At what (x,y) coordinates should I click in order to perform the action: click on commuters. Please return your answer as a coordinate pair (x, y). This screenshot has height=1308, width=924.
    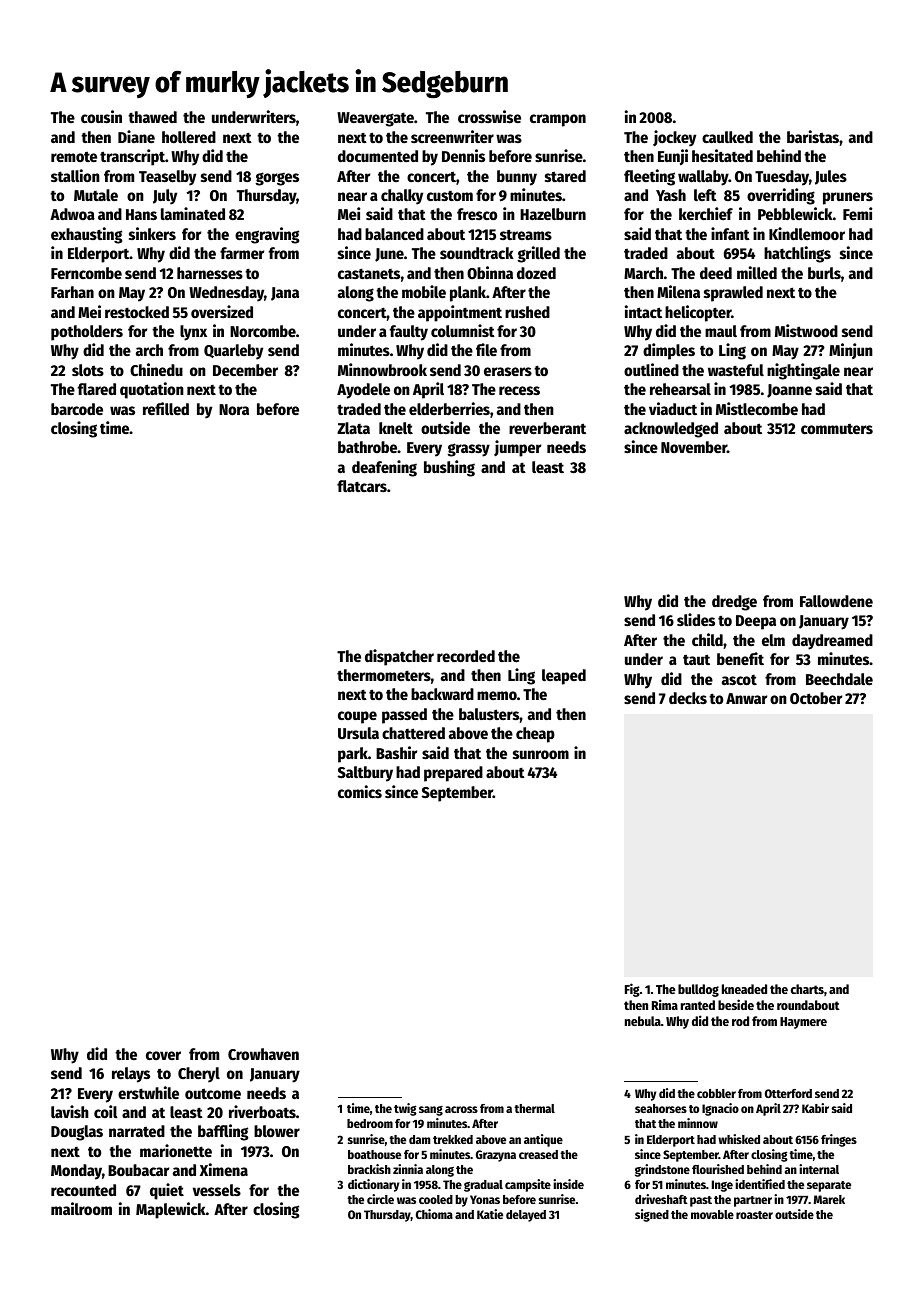
    Looking at the image, I should click on (837, 428).
